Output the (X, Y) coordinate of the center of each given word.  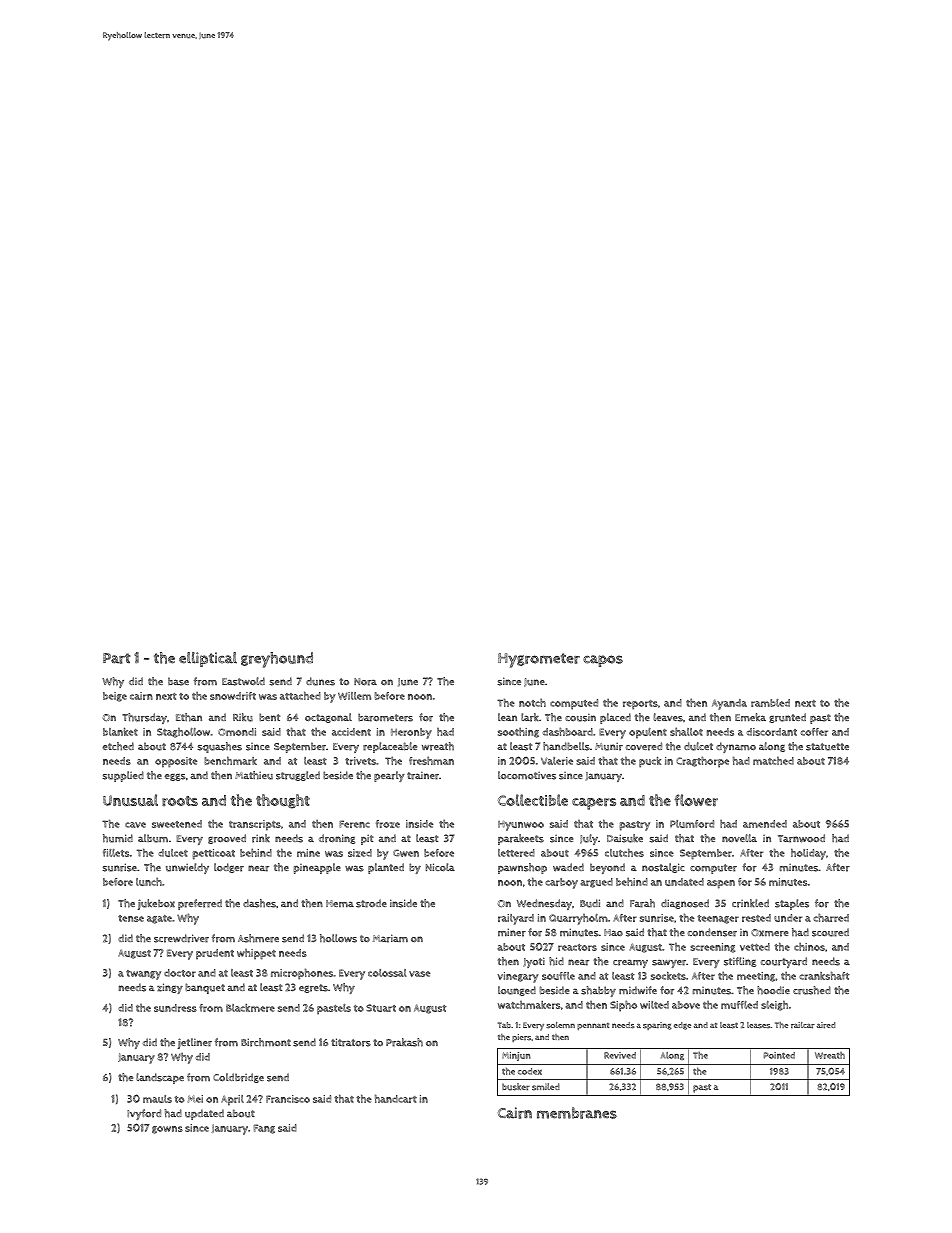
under (788, 918)
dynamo (736, 747)
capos (603, 661)
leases (758, 1025)
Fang (264, 1129)
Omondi (237, 732)
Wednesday (544, 904)
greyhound (277, 660)
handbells (566, 746)
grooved (227, 839)
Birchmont (266, 1042)
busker (516, 1087)
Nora (365, 682)
